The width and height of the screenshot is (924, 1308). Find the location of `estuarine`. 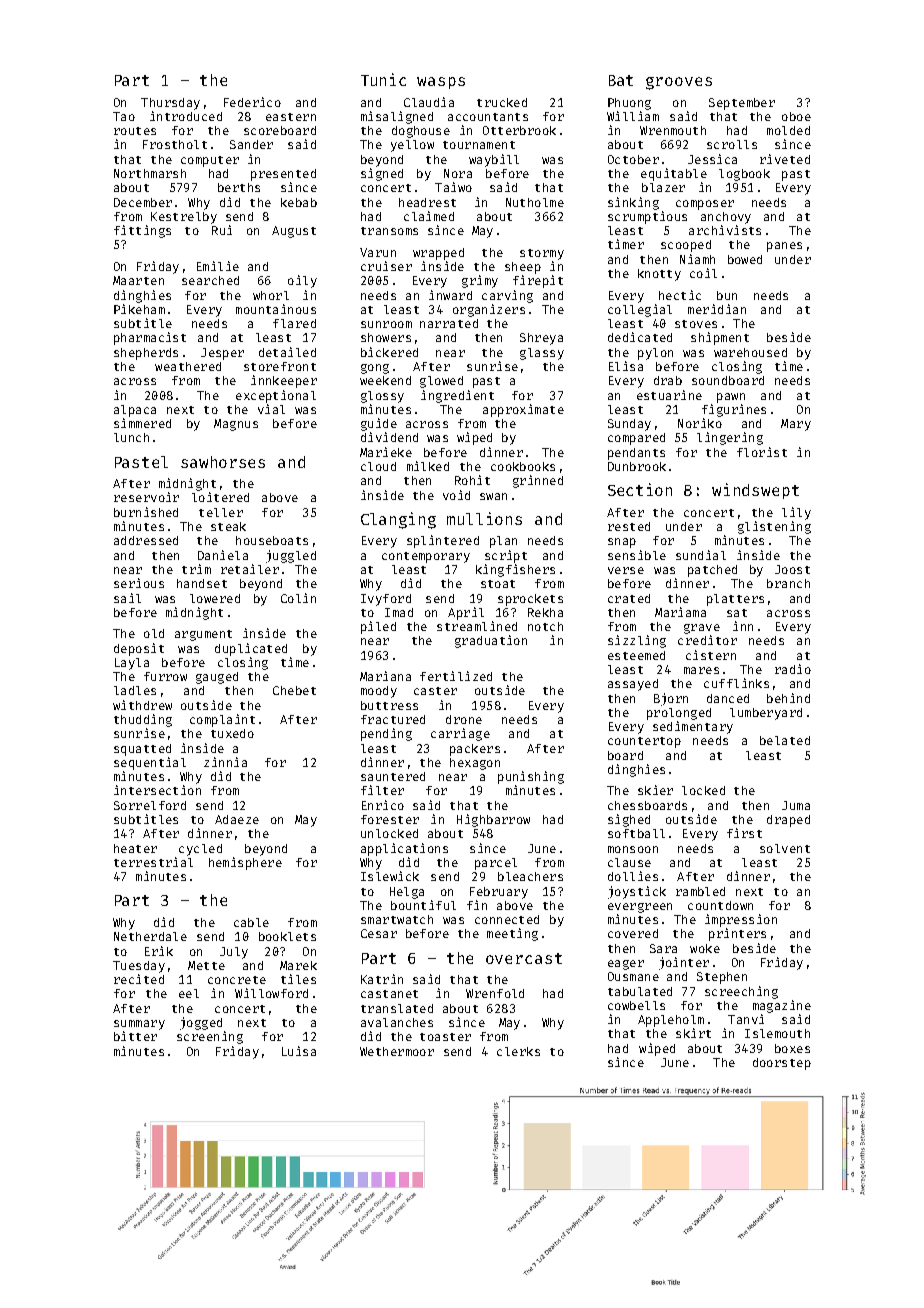

estuarine is located at coordinates (669, 395).
